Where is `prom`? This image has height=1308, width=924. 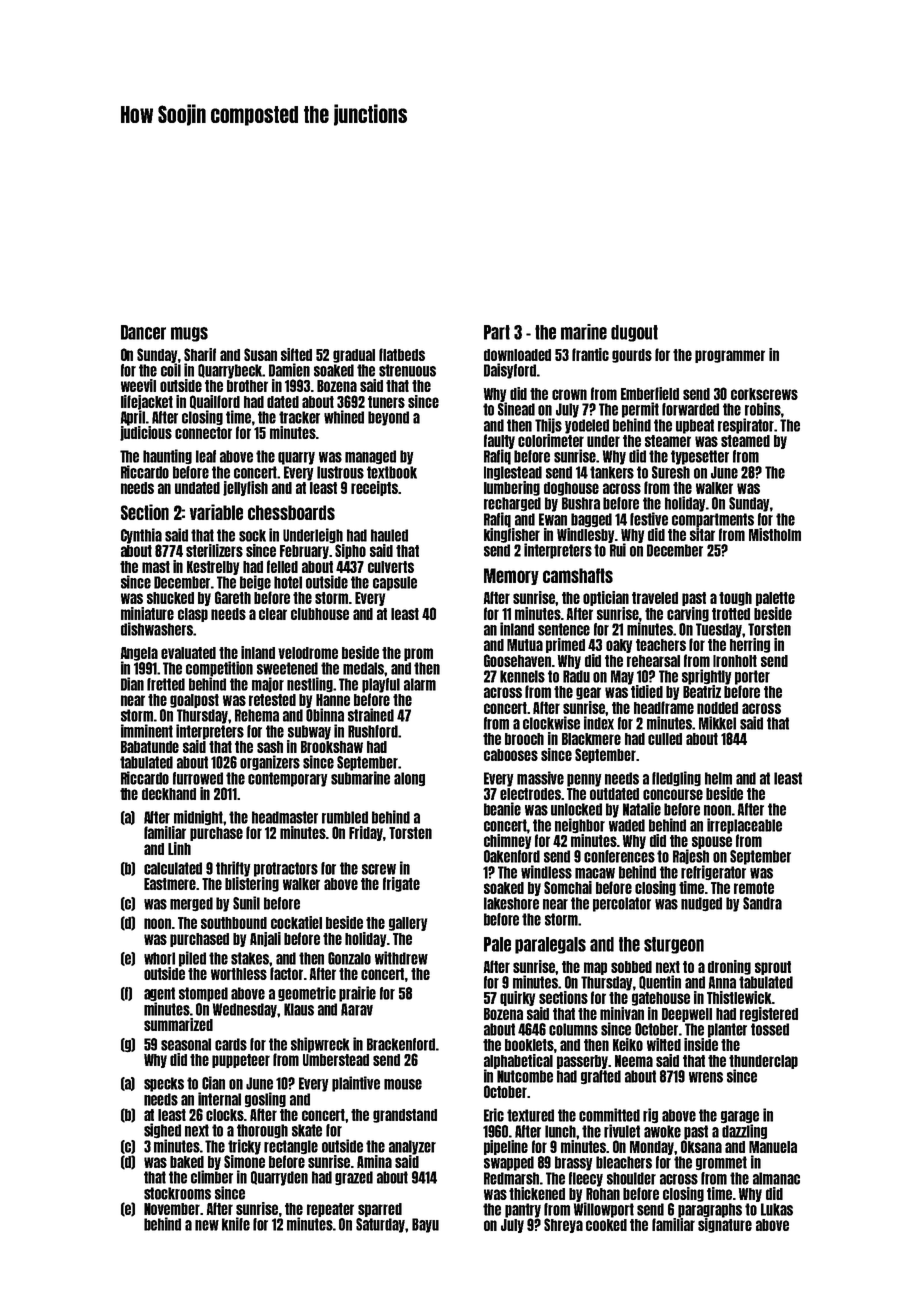
prom is located at coordinates (418, 654).
